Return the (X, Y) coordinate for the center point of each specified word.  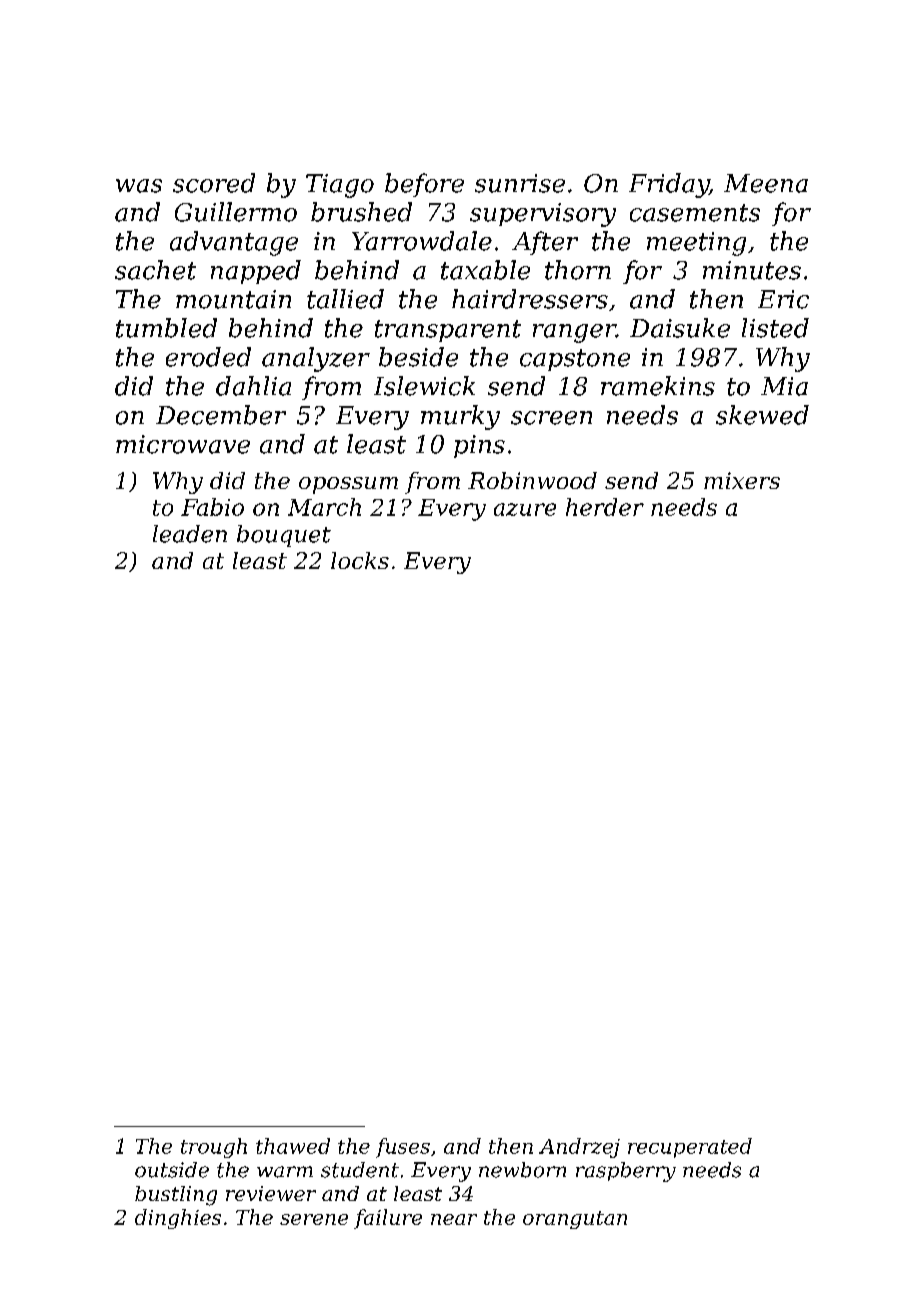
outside (172, 1170)
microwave (183, 444)
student (360, 1170)
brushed (361, 212)
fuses (403, 1148)
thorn (578, 270)
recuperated (690, 1148)
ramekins (658, 386)
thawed (293, 1146)
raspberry (626, 1172)
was (139, 186)
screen (551, 418)
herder (605, 507)
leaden (190, 534)
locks (360, 560)
